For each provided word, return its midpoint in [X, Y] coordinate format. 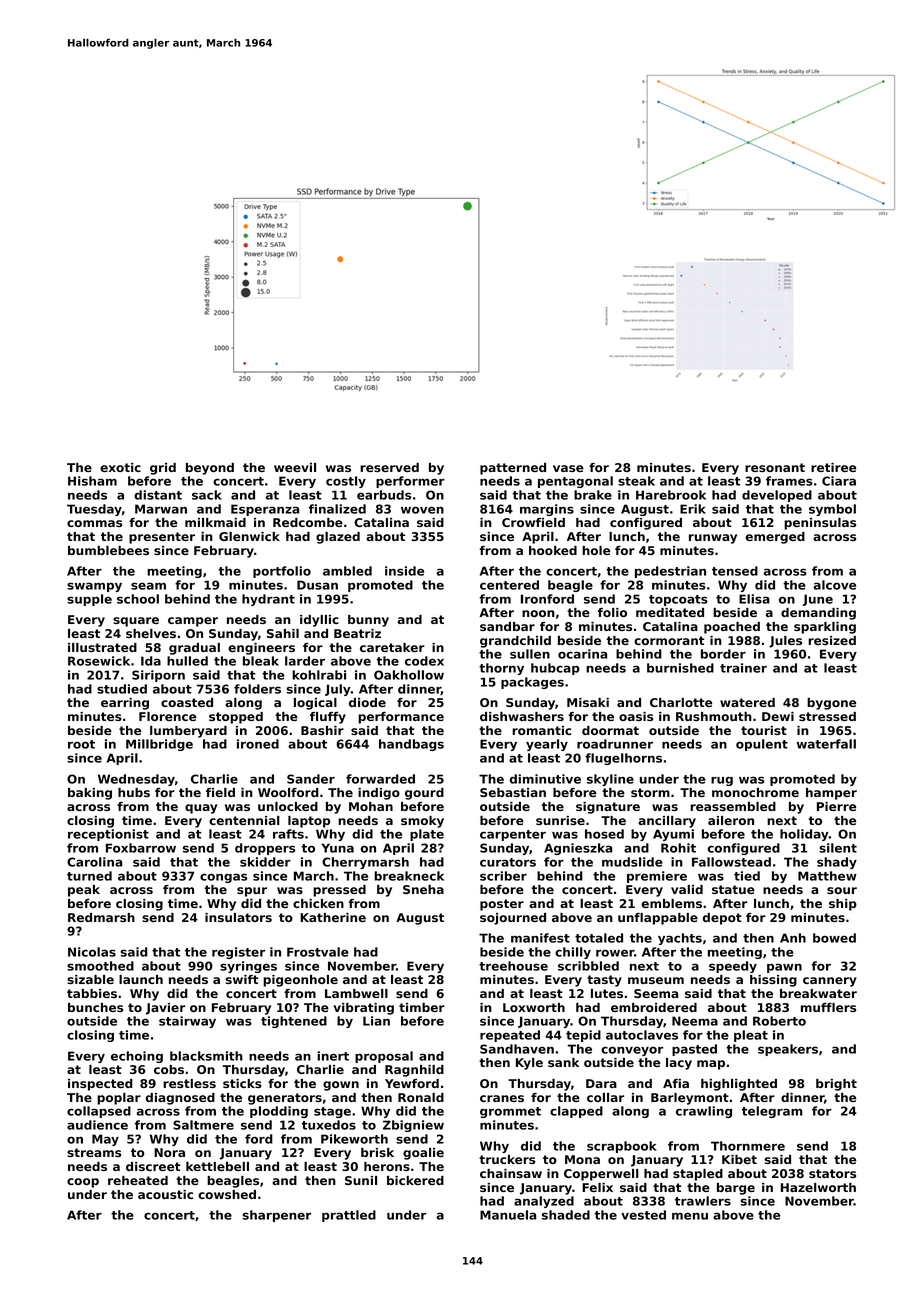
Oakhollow [409, 675]
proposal [384, 1057]
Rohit [678, 848]
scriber [503, 876]
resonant [775, 467]
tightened [294, 1022]
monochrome [755, 792]
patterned [513, 469]
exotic [120, 467]
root [81, 744]
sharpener [277, 1216]
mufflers [828, 1007]
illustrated [102, 647]
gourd [424, 794]
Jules [785, 642]
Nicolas [92, 952]
